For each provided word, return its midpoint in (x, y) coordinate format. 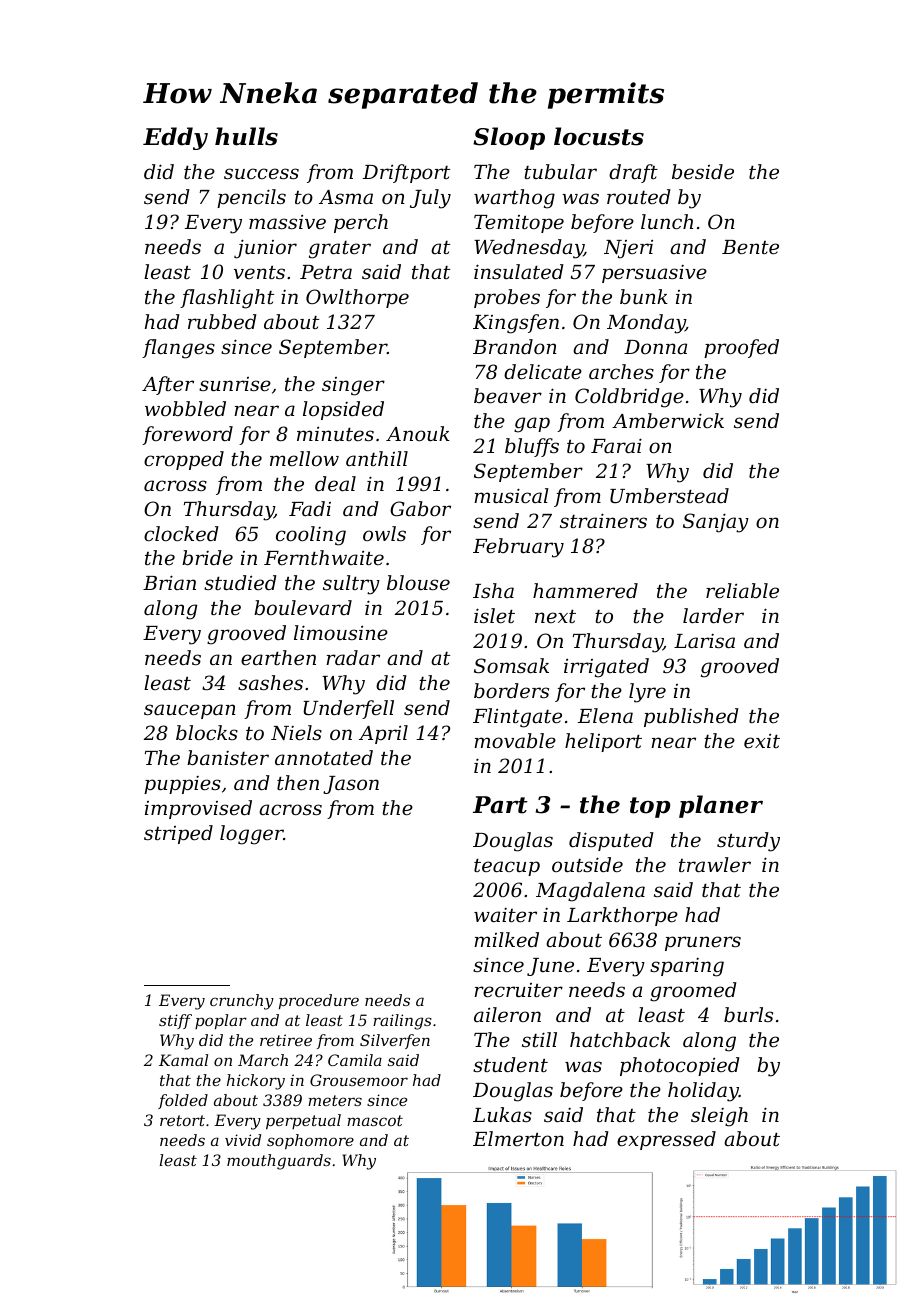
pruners (703, 943)
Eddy (175, 138)
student (510, 1064)
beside (703, 171)
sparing (687, 967)
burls (748, 1014)
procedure (319, 1001)
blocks (207, 732)
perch (361, 223)
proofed (741, 348)
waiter (505, 915)
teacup (507, 867)
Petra (326, 272)
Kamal (183, 1060)
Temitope (519, 224)
